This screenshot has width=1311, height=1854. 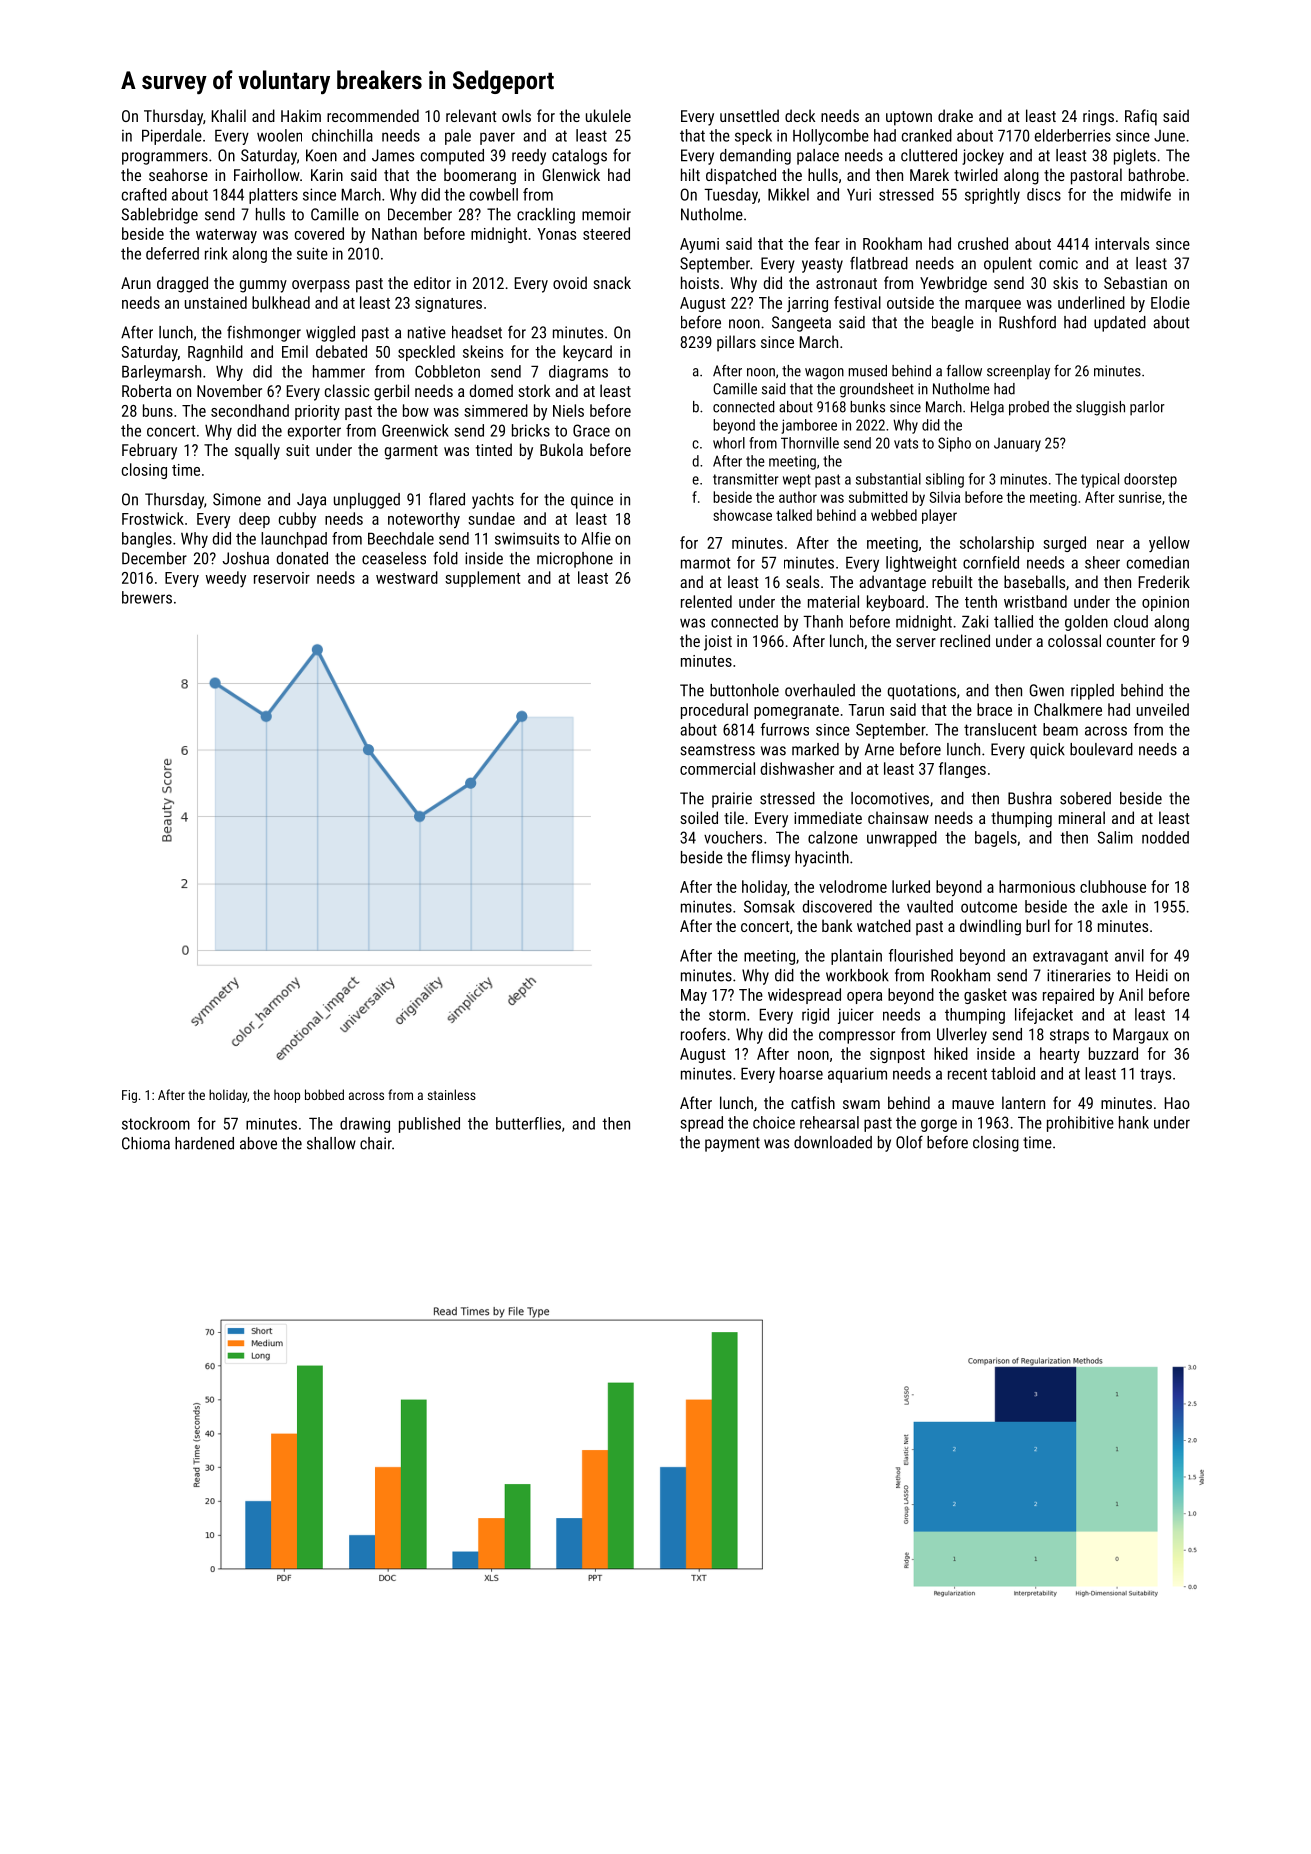 What do you see at coordinates (833, 1142) in the screenshot?
I see `downloaded` at bounding box center [833, 1142].
